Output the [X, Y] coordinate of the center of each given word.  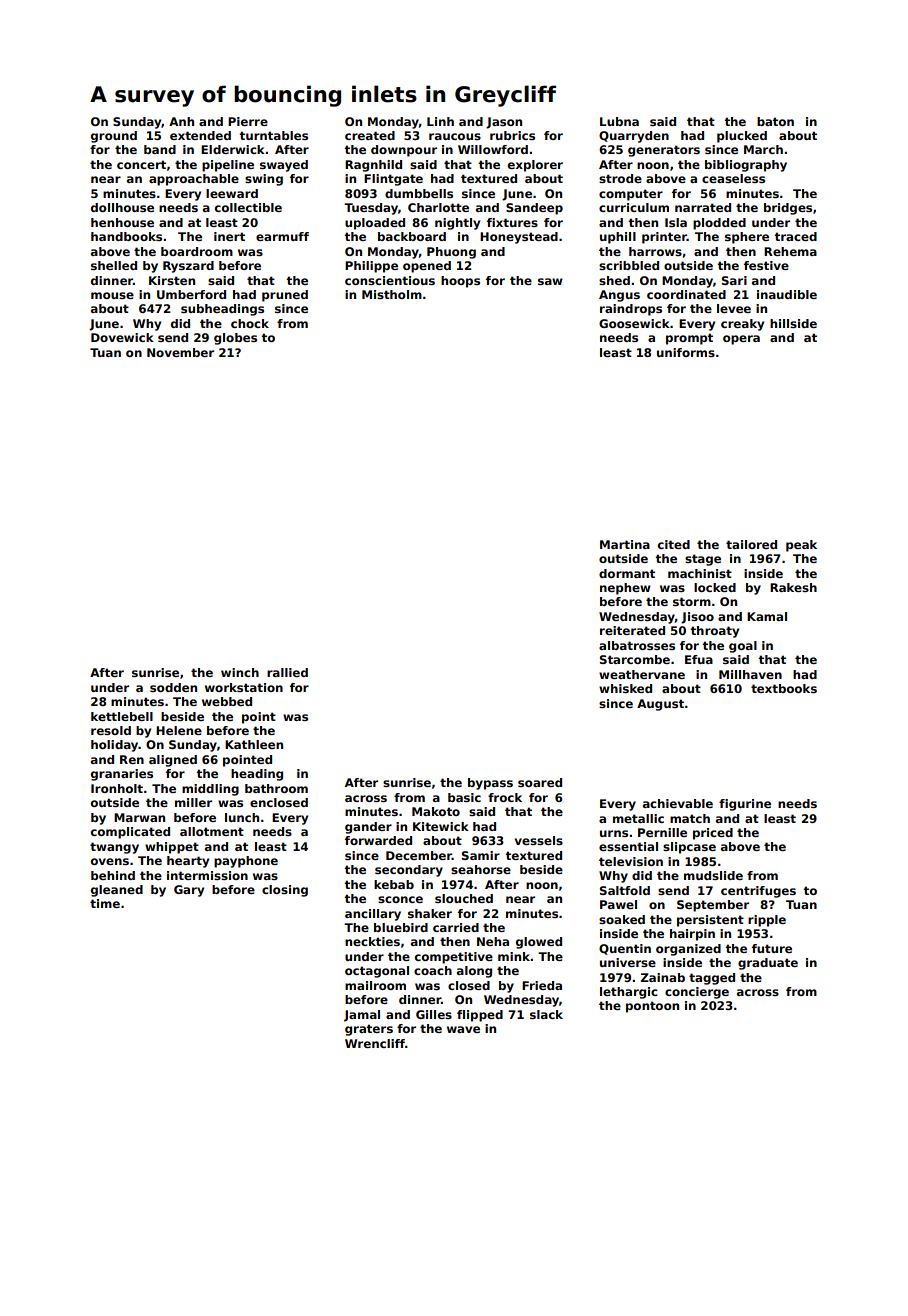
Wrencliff [375, 1043]
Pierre [248, 121]
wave [463, 1029]
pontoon [652, 1007]
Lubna [619, 121]
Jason [504, 123]
